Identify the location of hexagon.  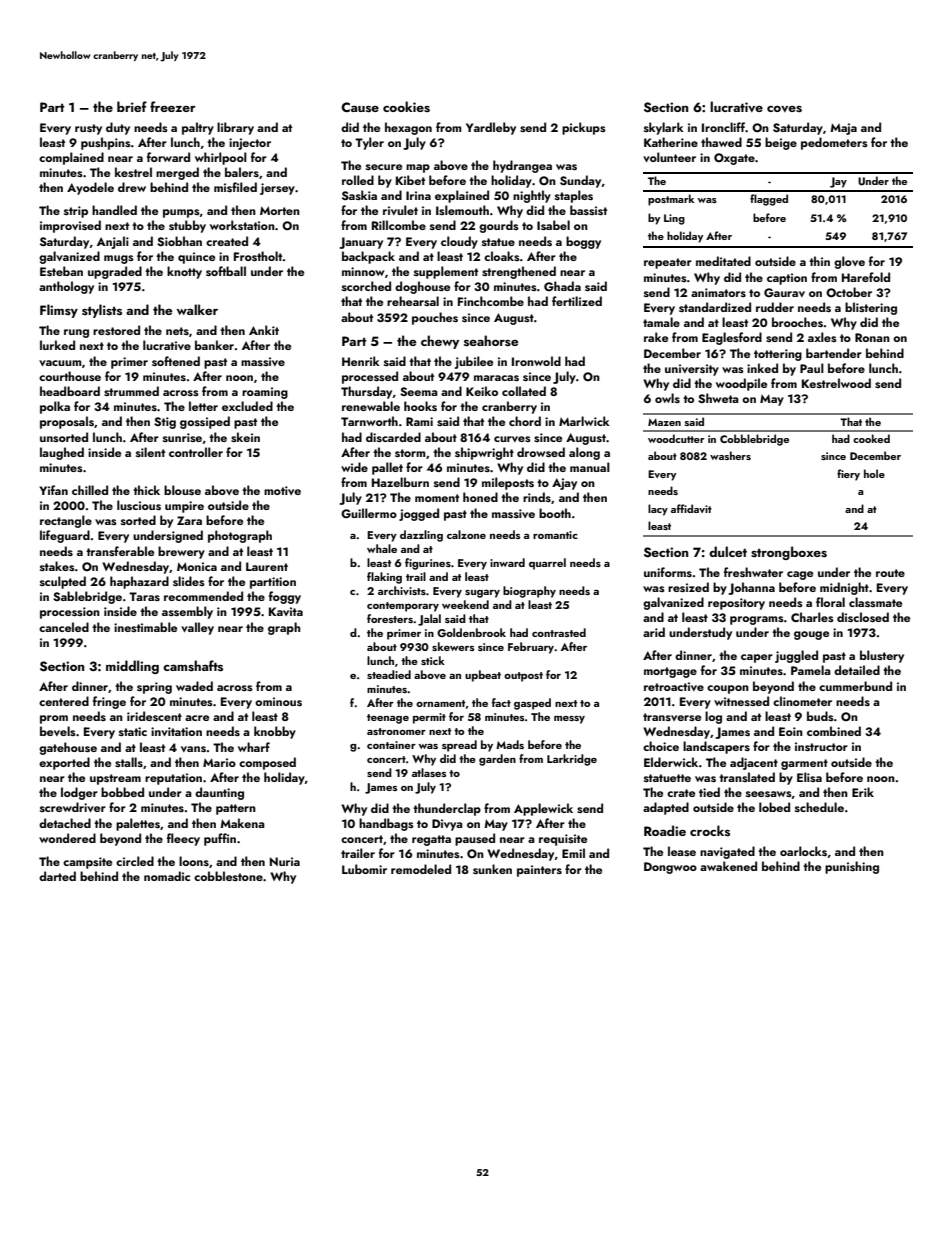
(408, 128).
